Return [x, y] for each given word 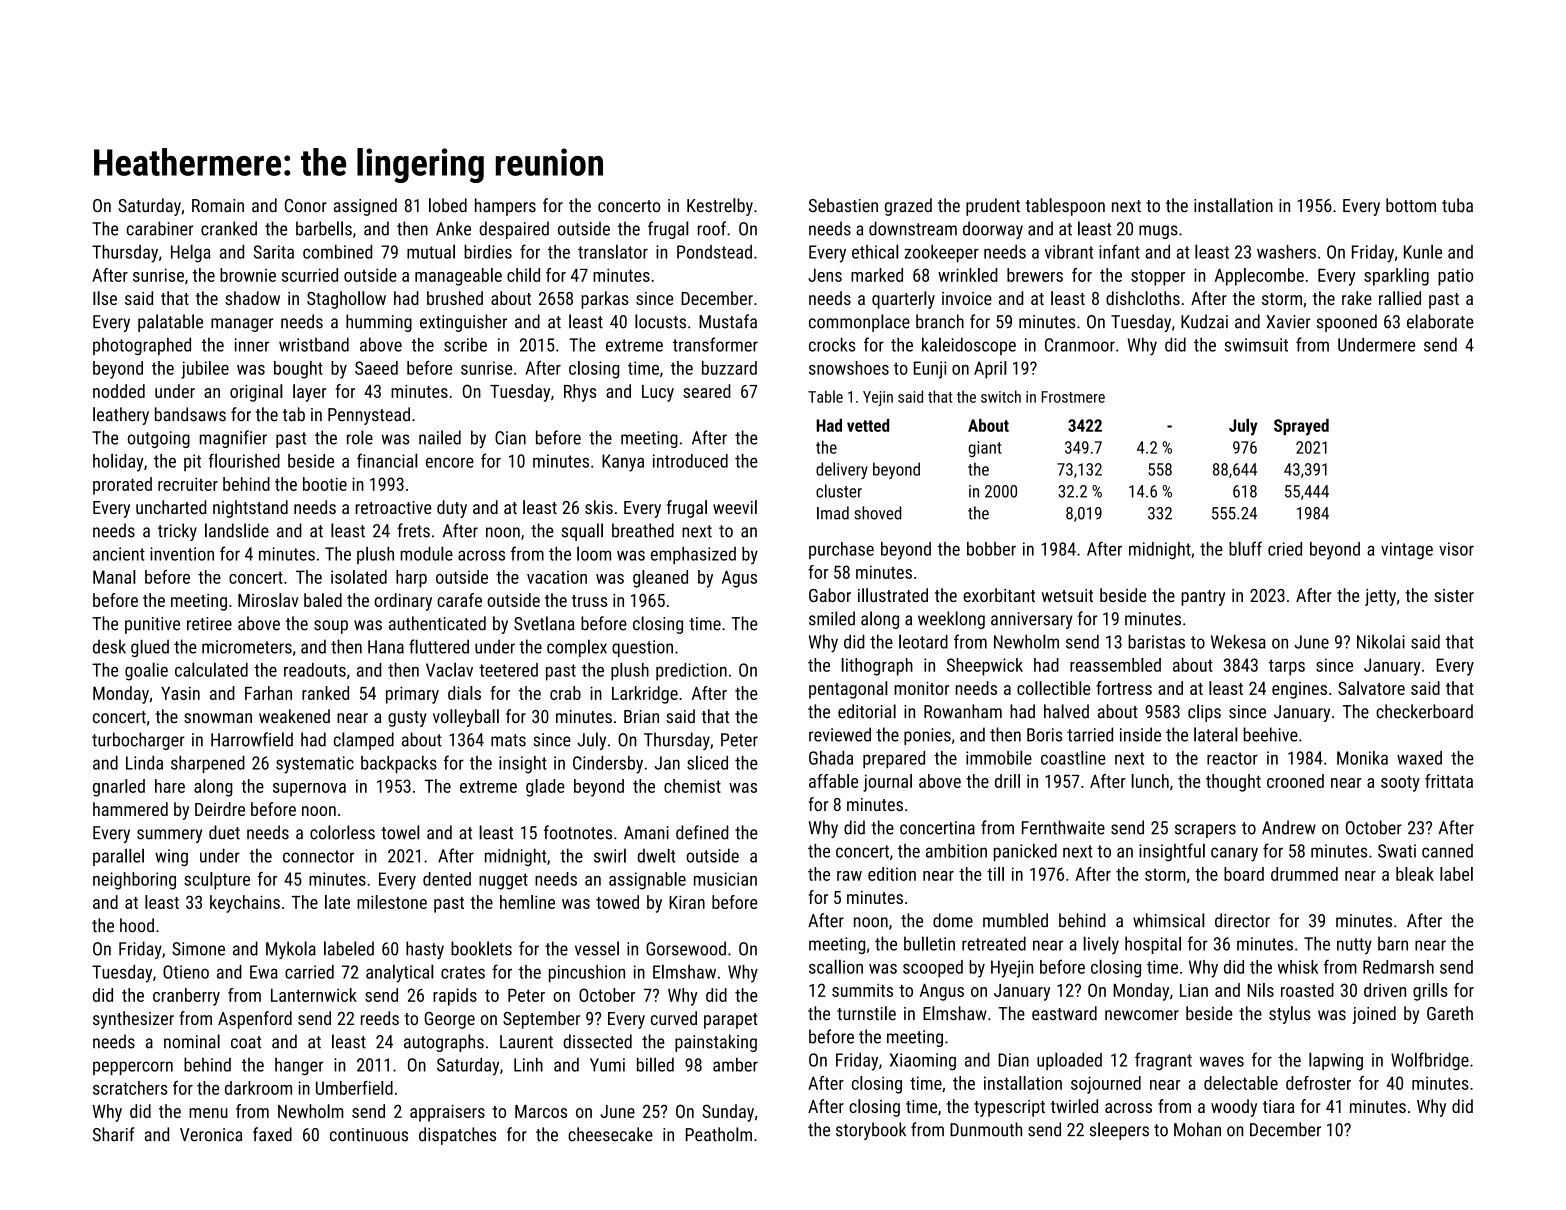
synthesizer [133, 1020]
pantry [1203, 598]
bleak [1415, 874]
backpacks [399, 764]
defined [702, 832]
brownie [248, 275]
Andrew [1289, 827]
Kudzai [1204, 321]
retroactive [394, 507]
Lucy [658, 393]
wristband [314, 344]
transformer [715, 344]
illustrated [893, 595]
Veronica [211, 1135]
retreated [994, 943]
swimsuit [1256, 345]
